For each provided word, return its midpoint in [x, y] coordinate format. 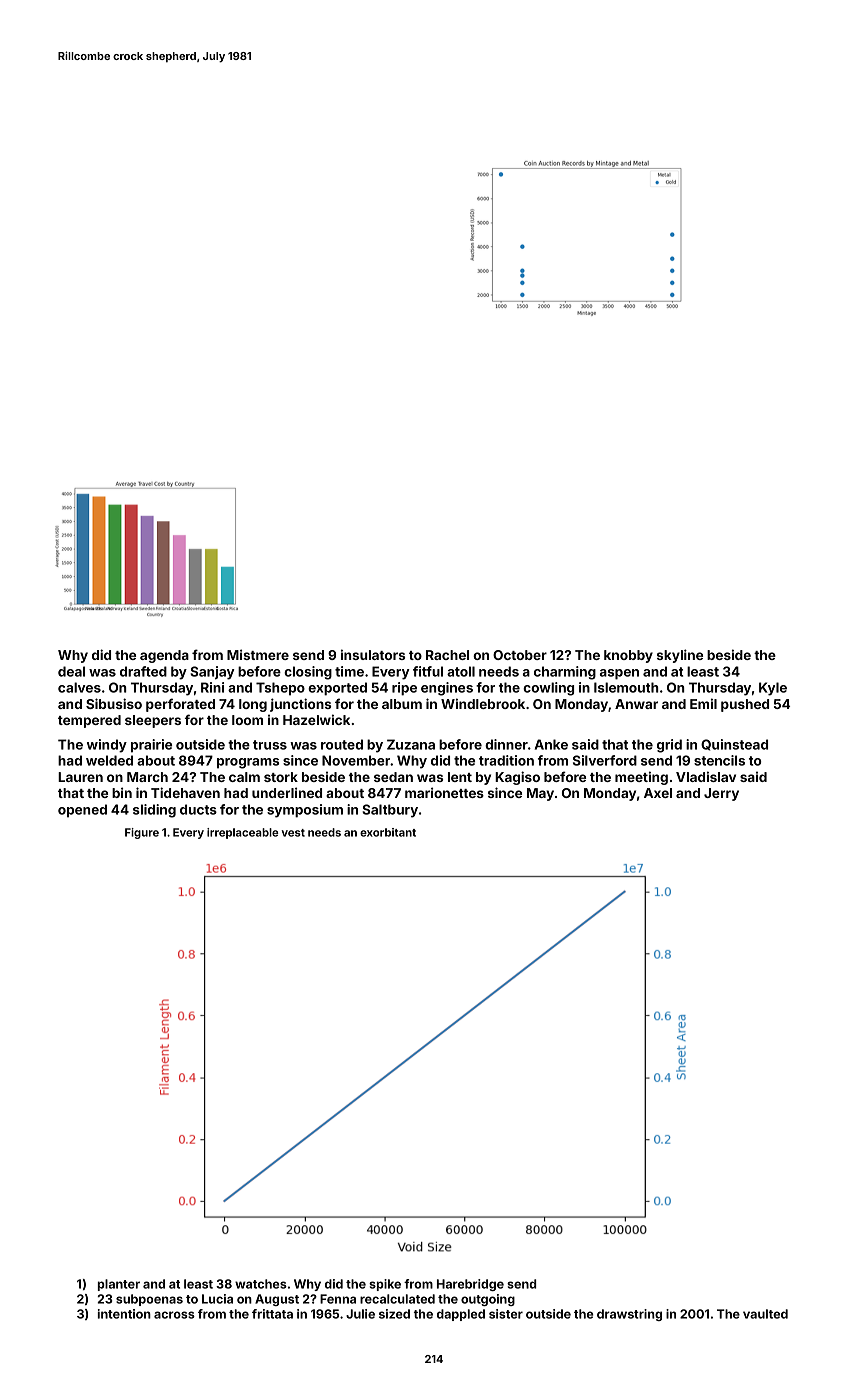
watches [261, 1284]
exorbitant [388, 832]
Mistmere [258, 654]
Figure [142, 833]
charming [565, 673]
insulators [373, 654]
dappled [461, 1315]
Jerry [721, 794]
